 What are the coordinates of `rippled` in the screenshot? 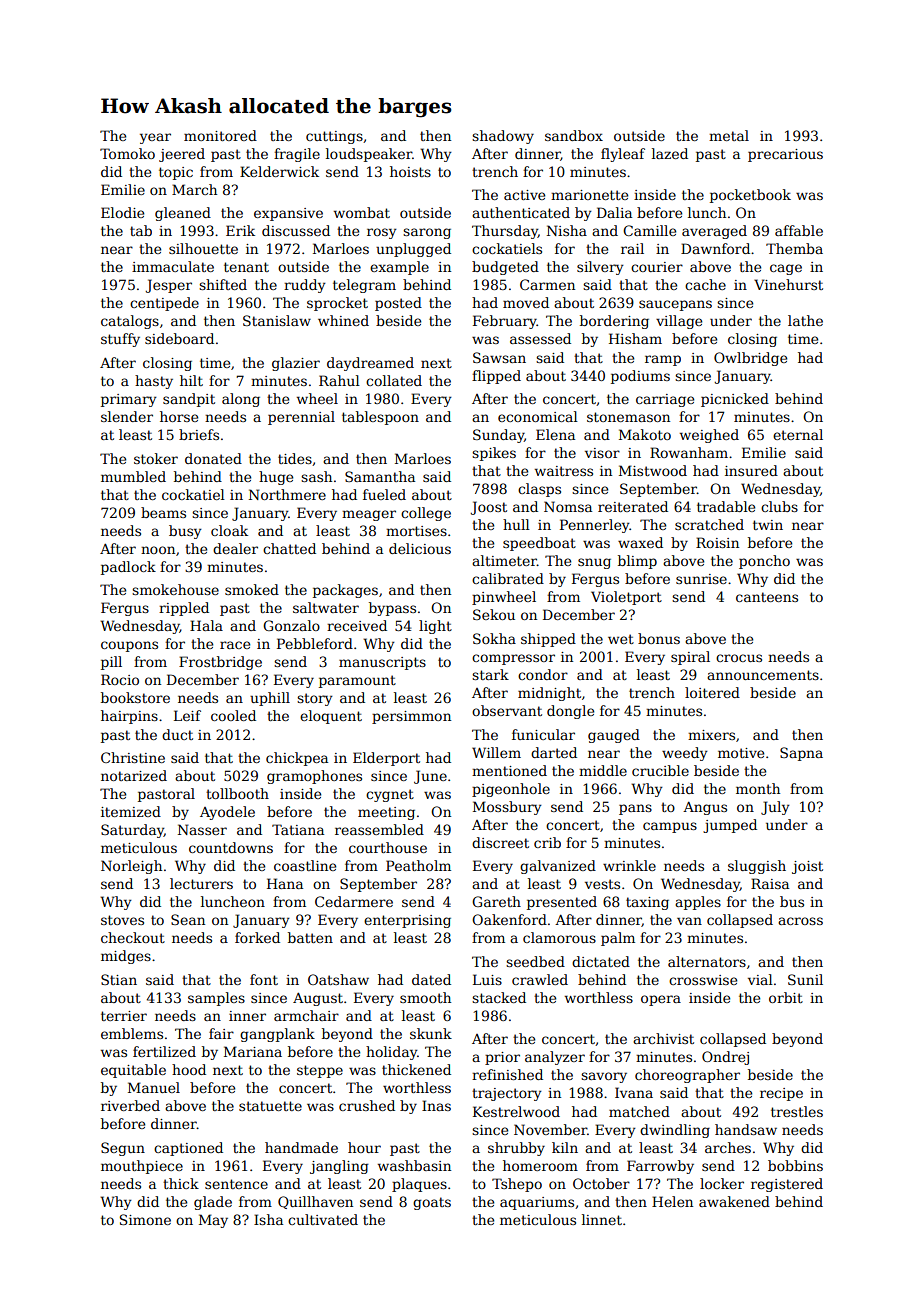 It's located at (184, 609).
